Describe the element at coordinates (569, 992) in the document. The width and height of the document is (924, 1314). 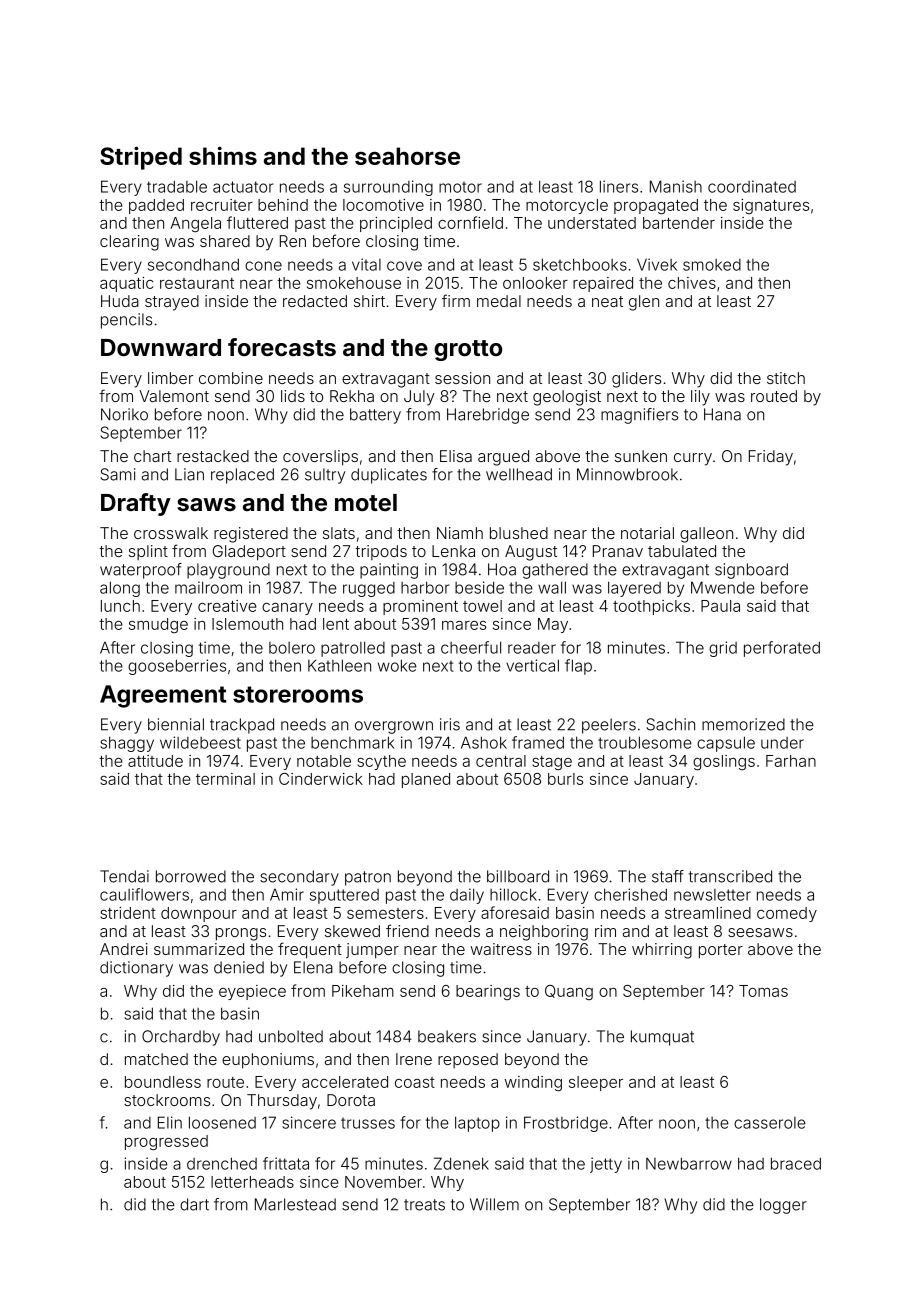
I see `Quang` at that location.
